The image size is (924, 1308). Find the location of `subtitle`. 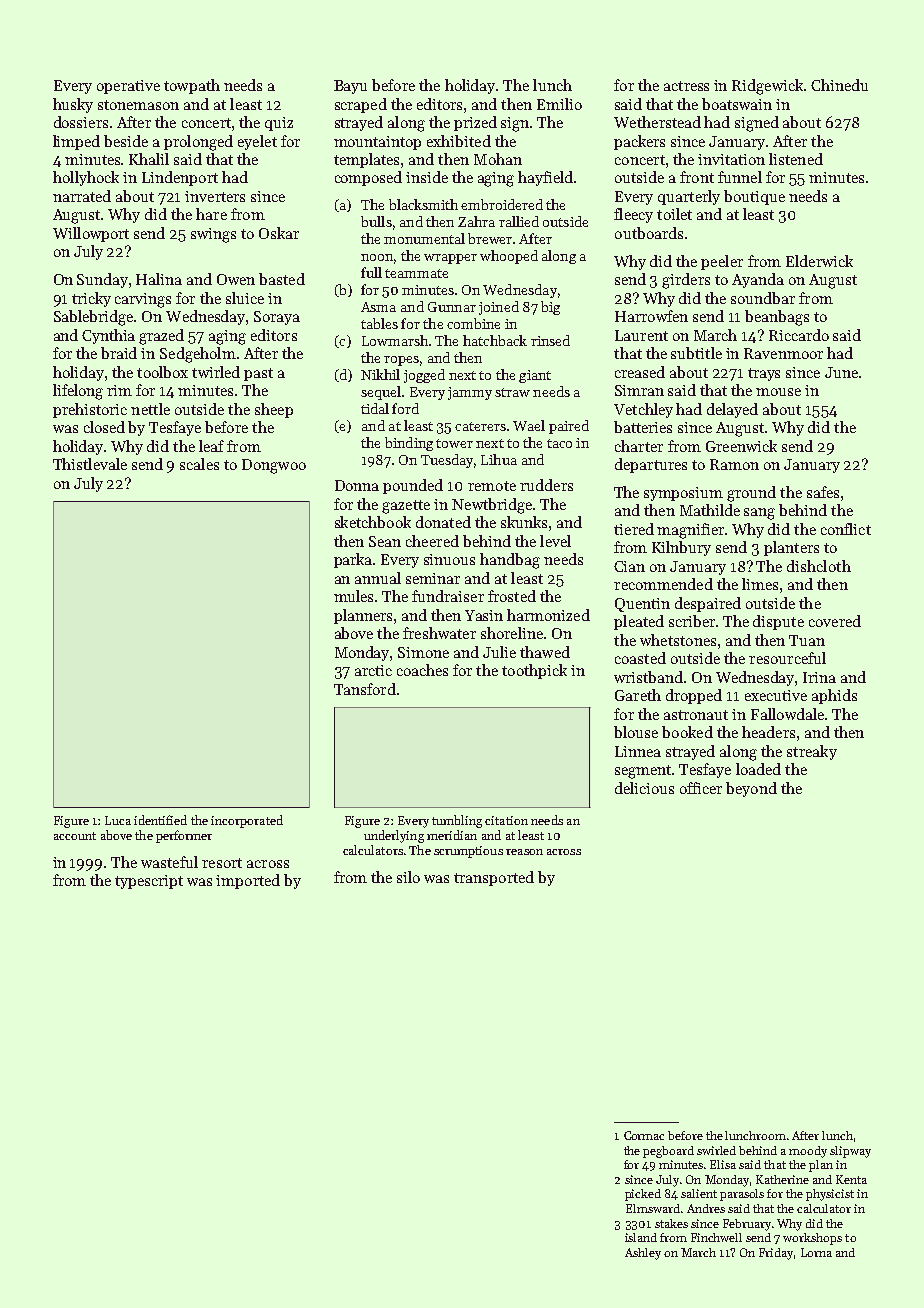

subtitle is located at coordinates (696, 353).
